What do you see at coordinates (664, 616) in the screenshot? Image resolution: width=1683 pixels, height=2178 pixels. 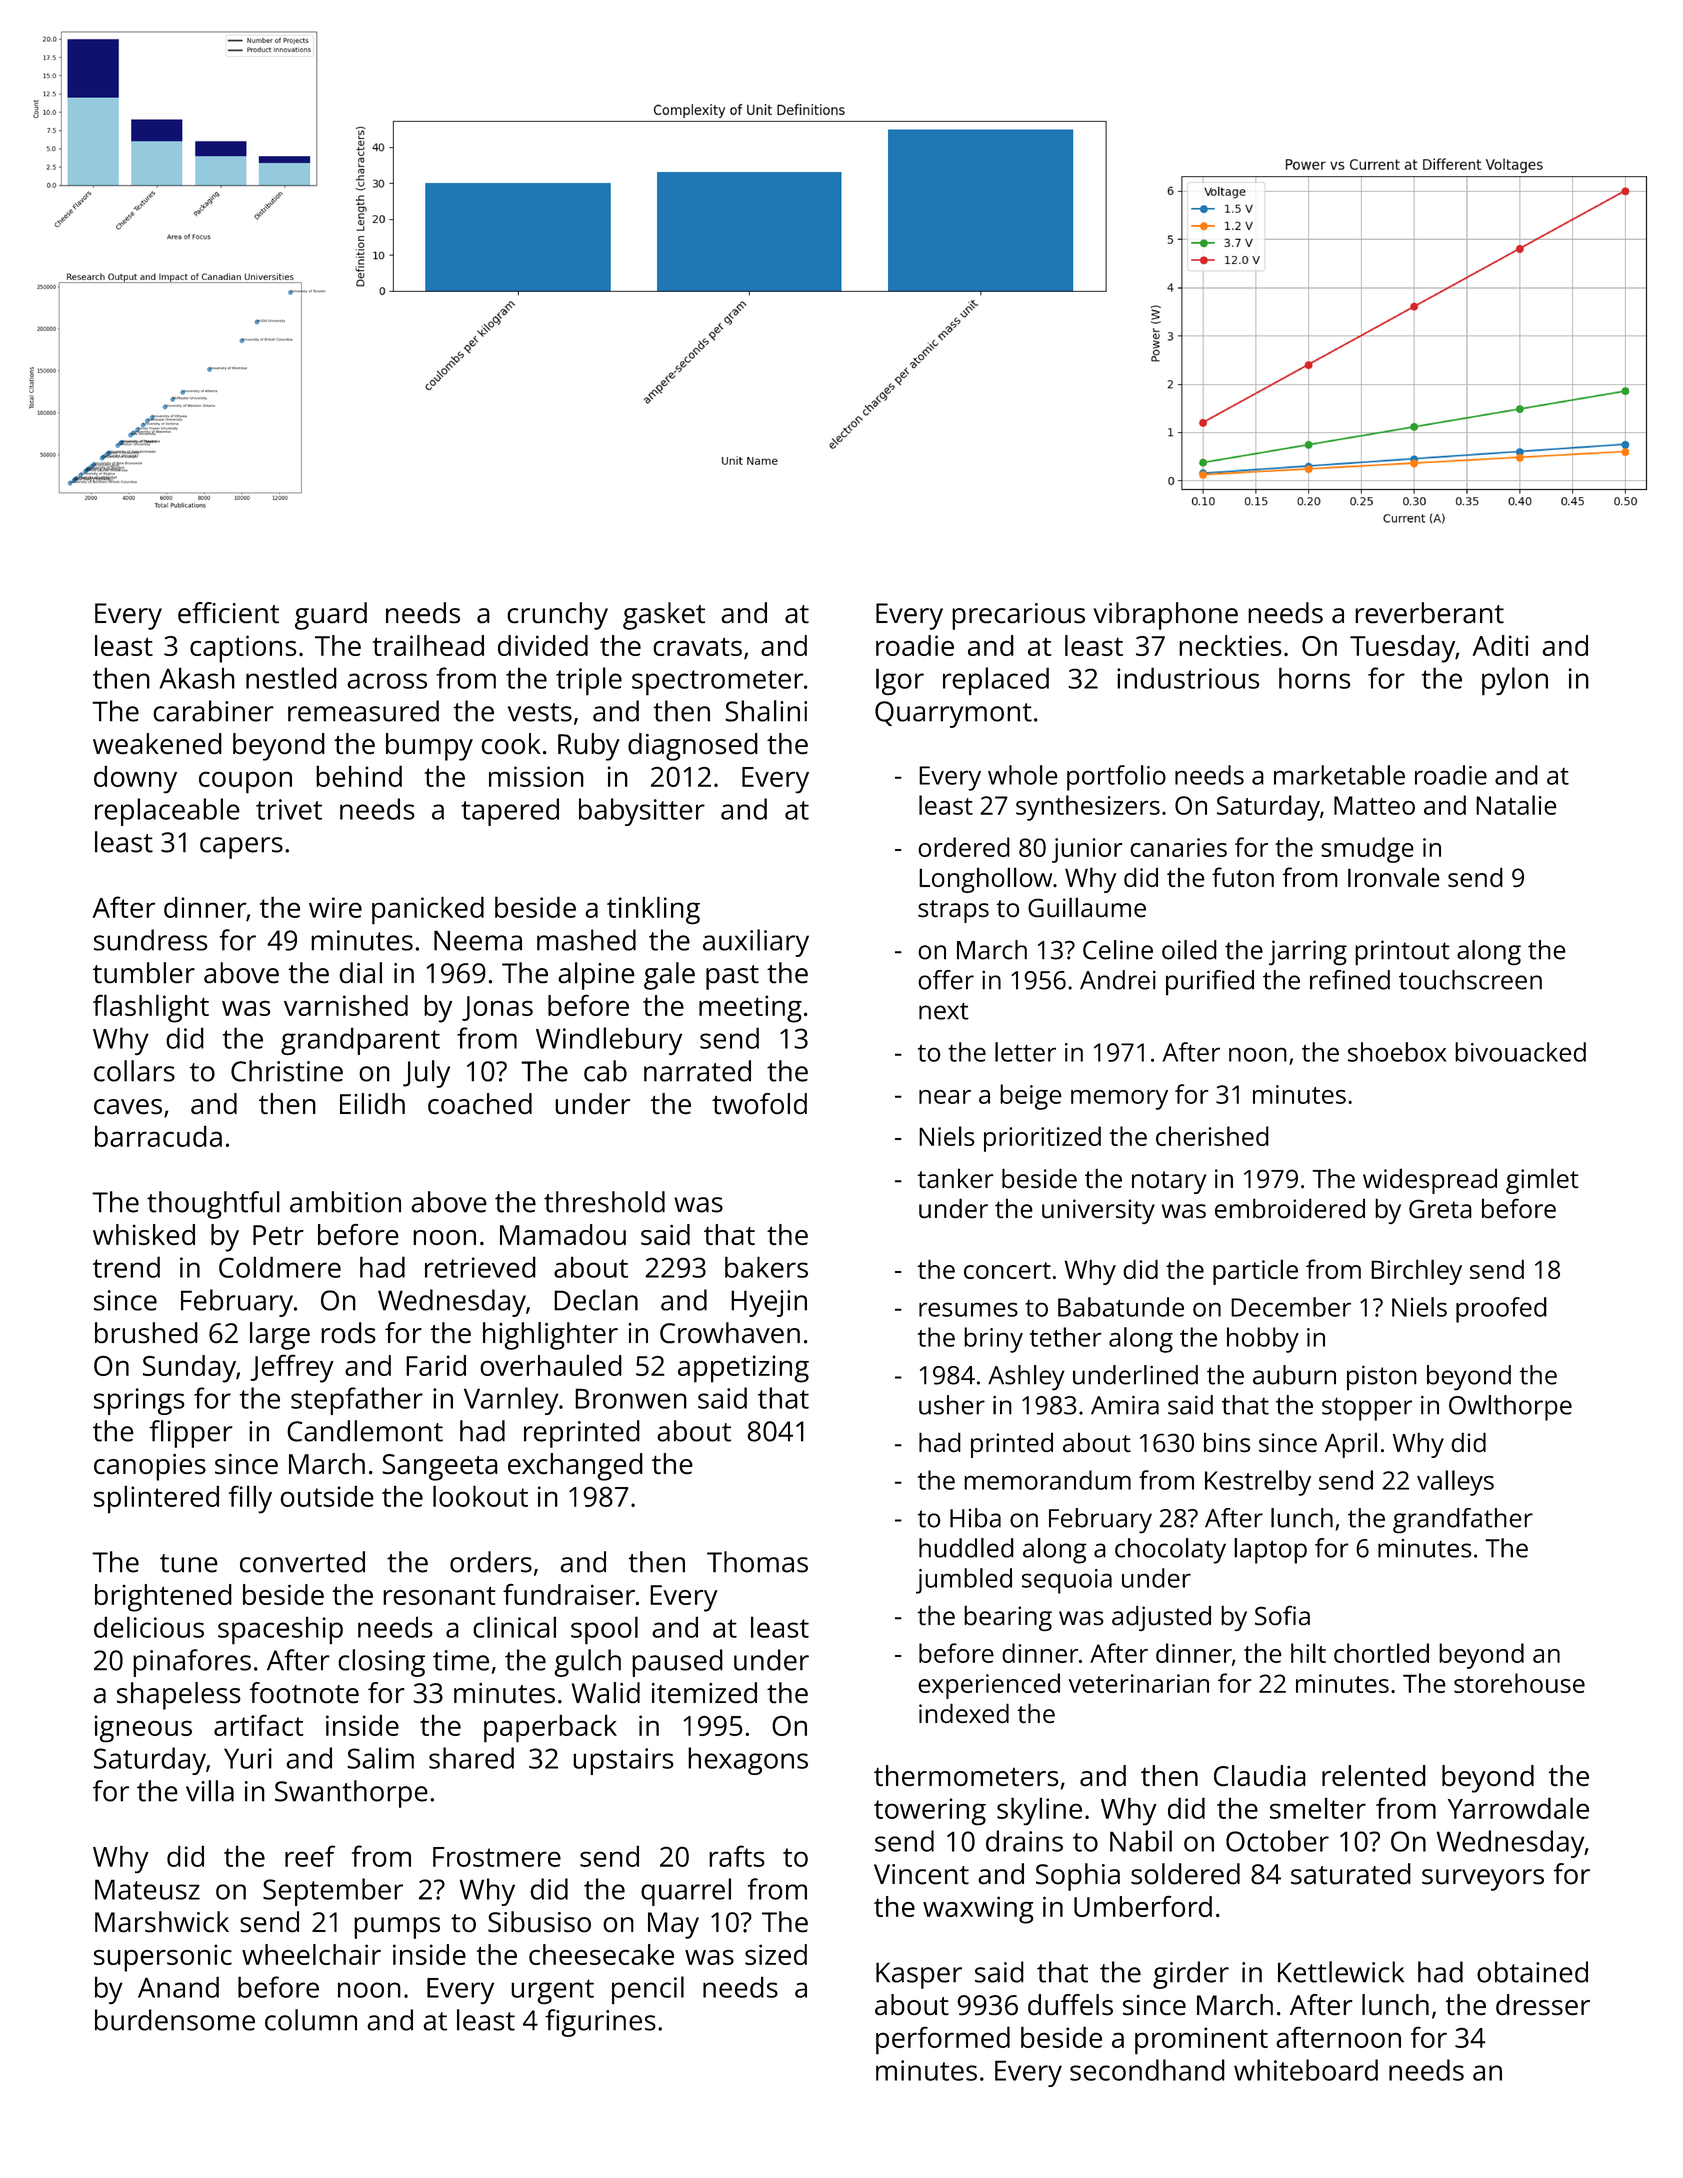 I see `gasket` at bounding box center [664, 616].
